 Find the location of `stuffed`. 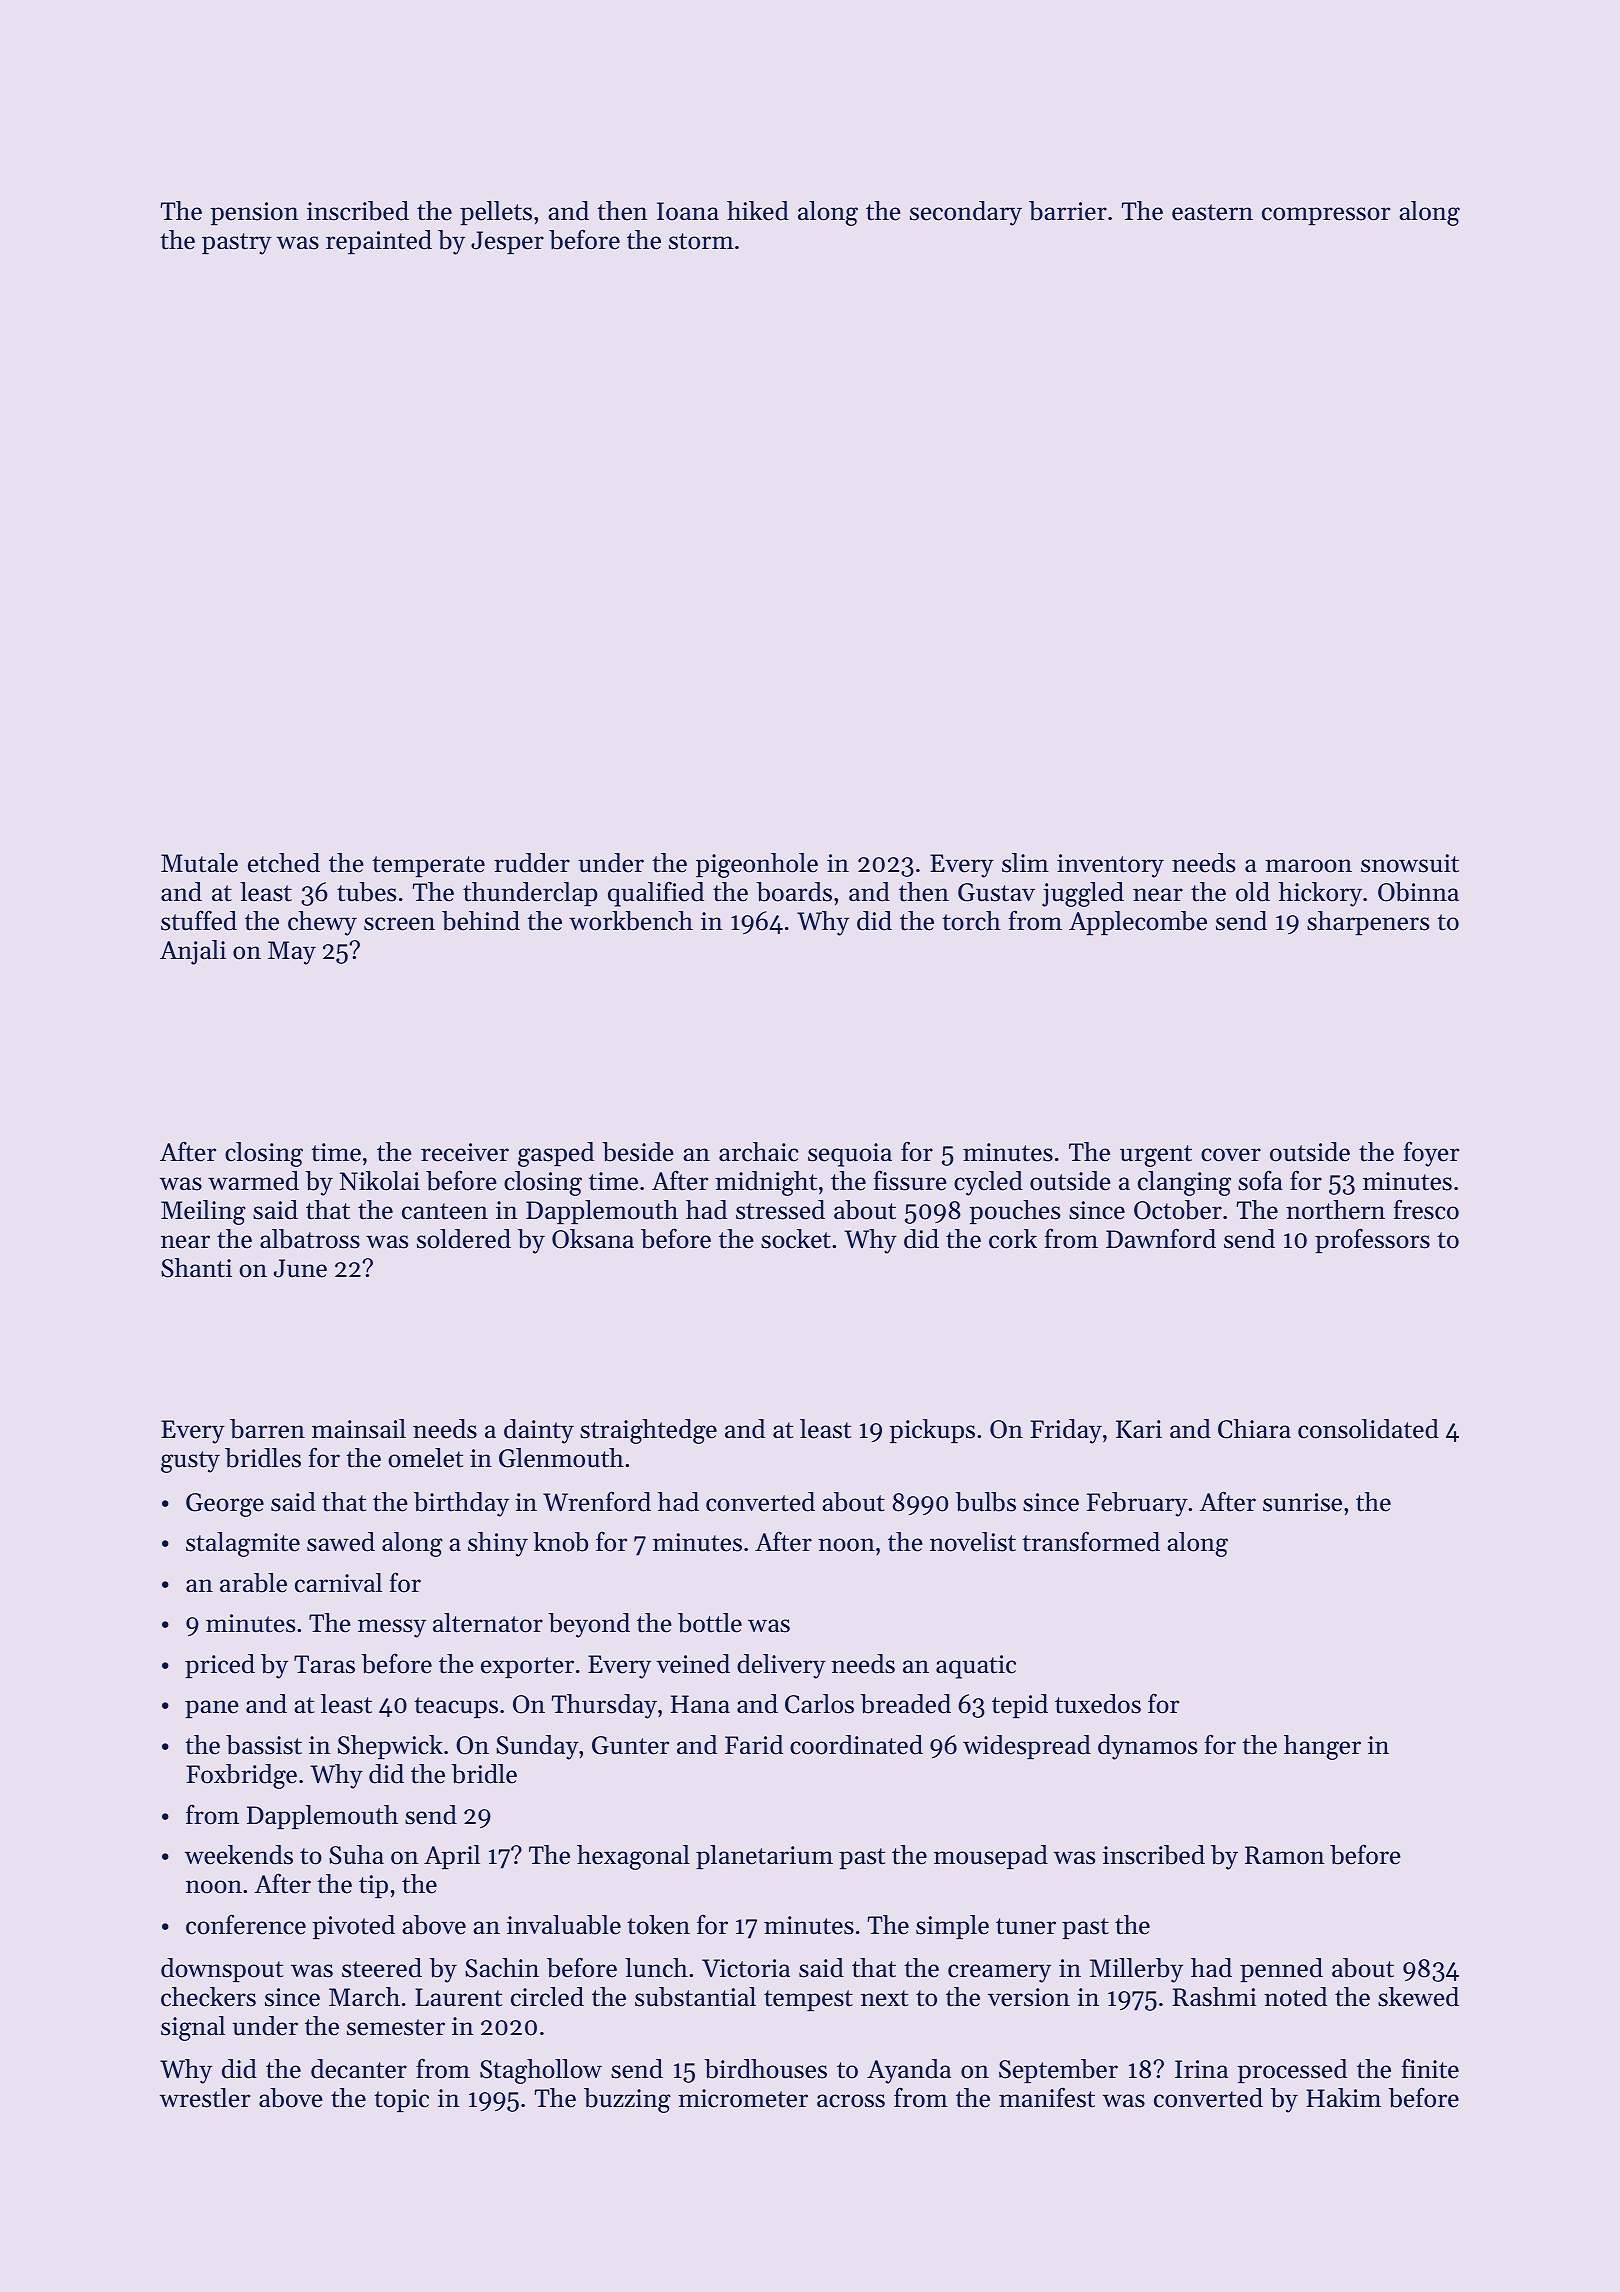

stuffed is located at coordinates (199, 920).
